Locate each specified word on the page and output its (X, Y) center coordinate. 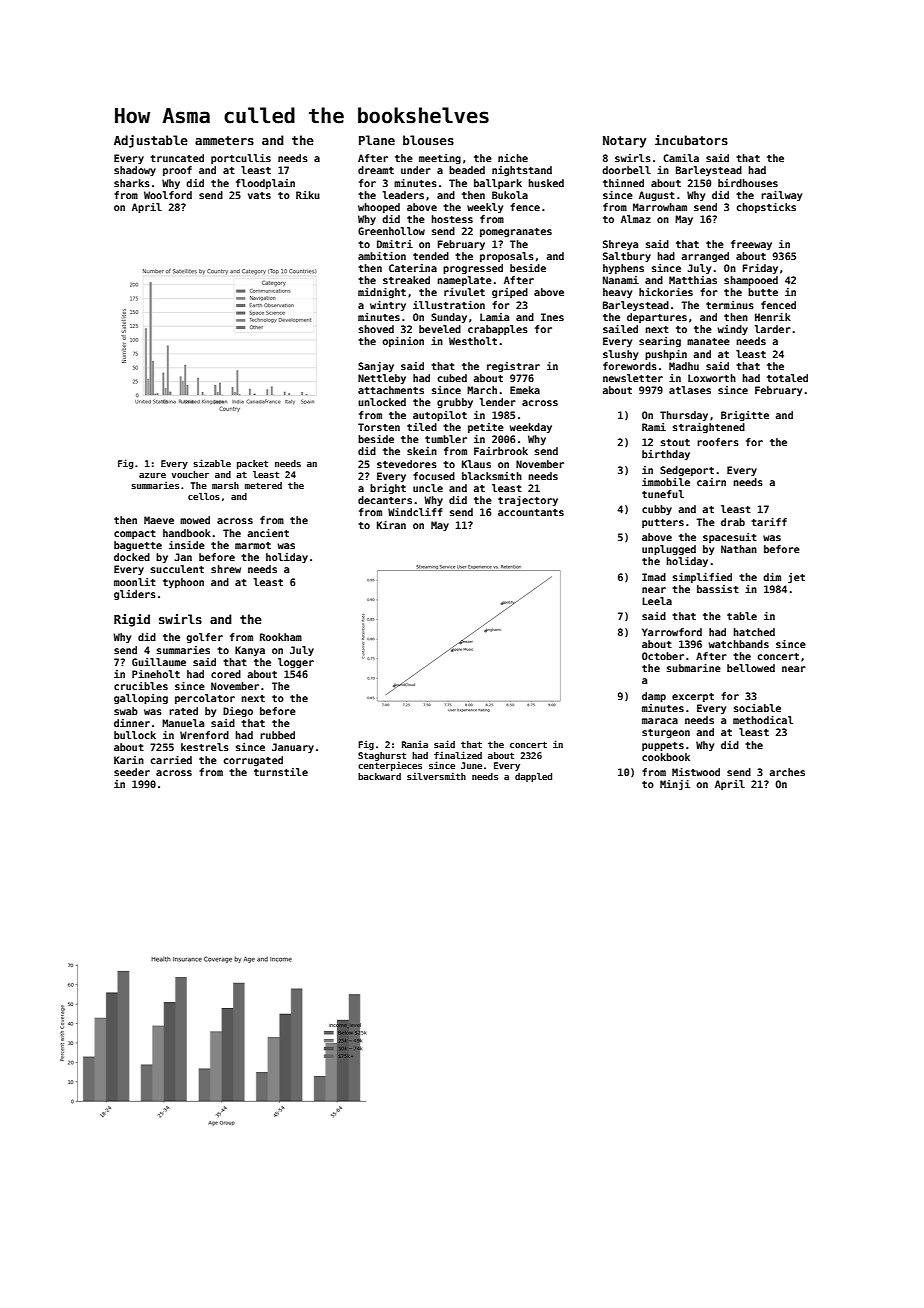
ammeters (224, 140)
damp (654, 697)
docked (132, 557)
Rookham (281, 637)
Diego (238, 712)
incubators (691, 140)
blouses (428, 140)
